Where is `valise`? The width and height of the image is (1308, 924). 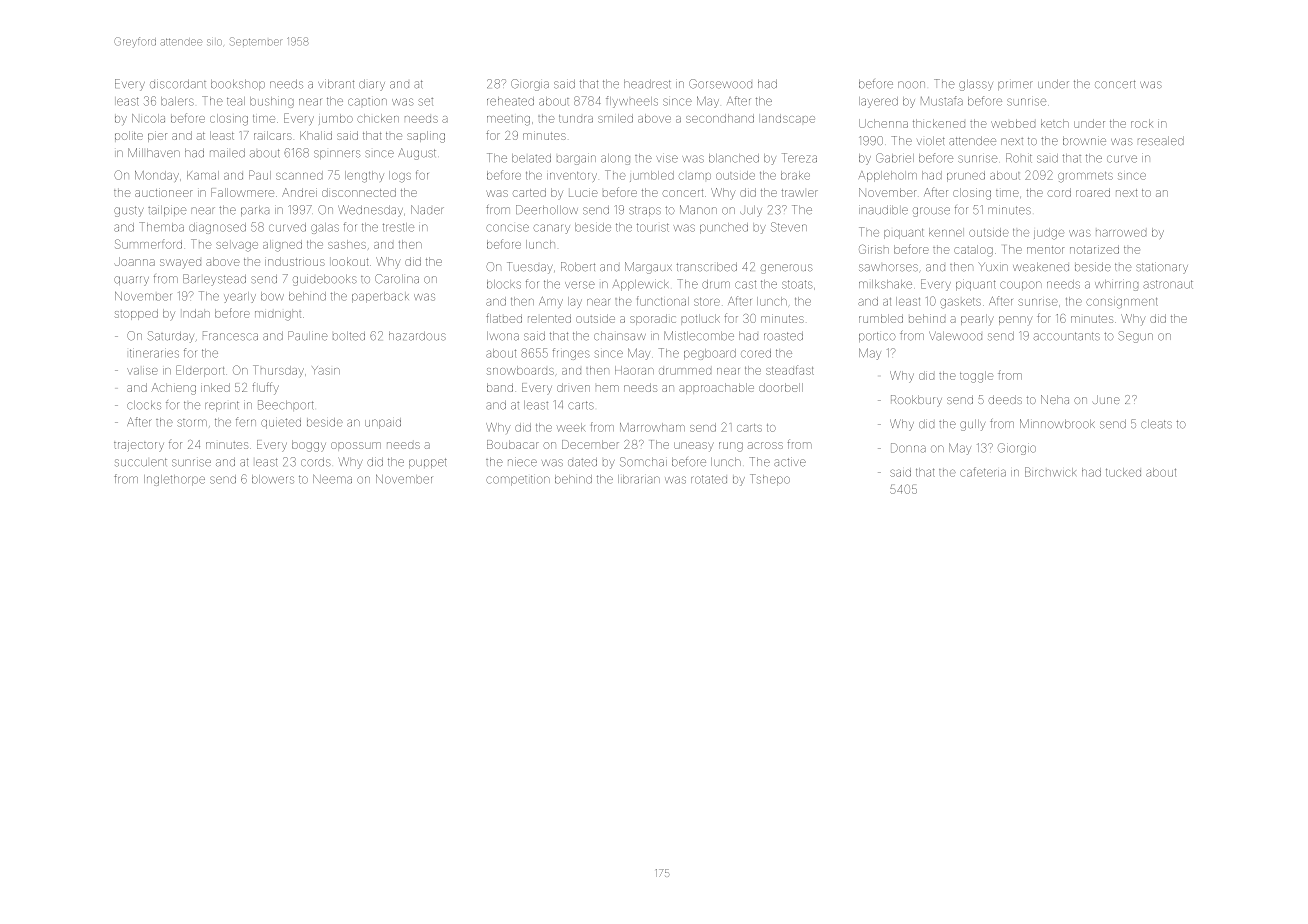
valise is located at coordinates (142, 371).
